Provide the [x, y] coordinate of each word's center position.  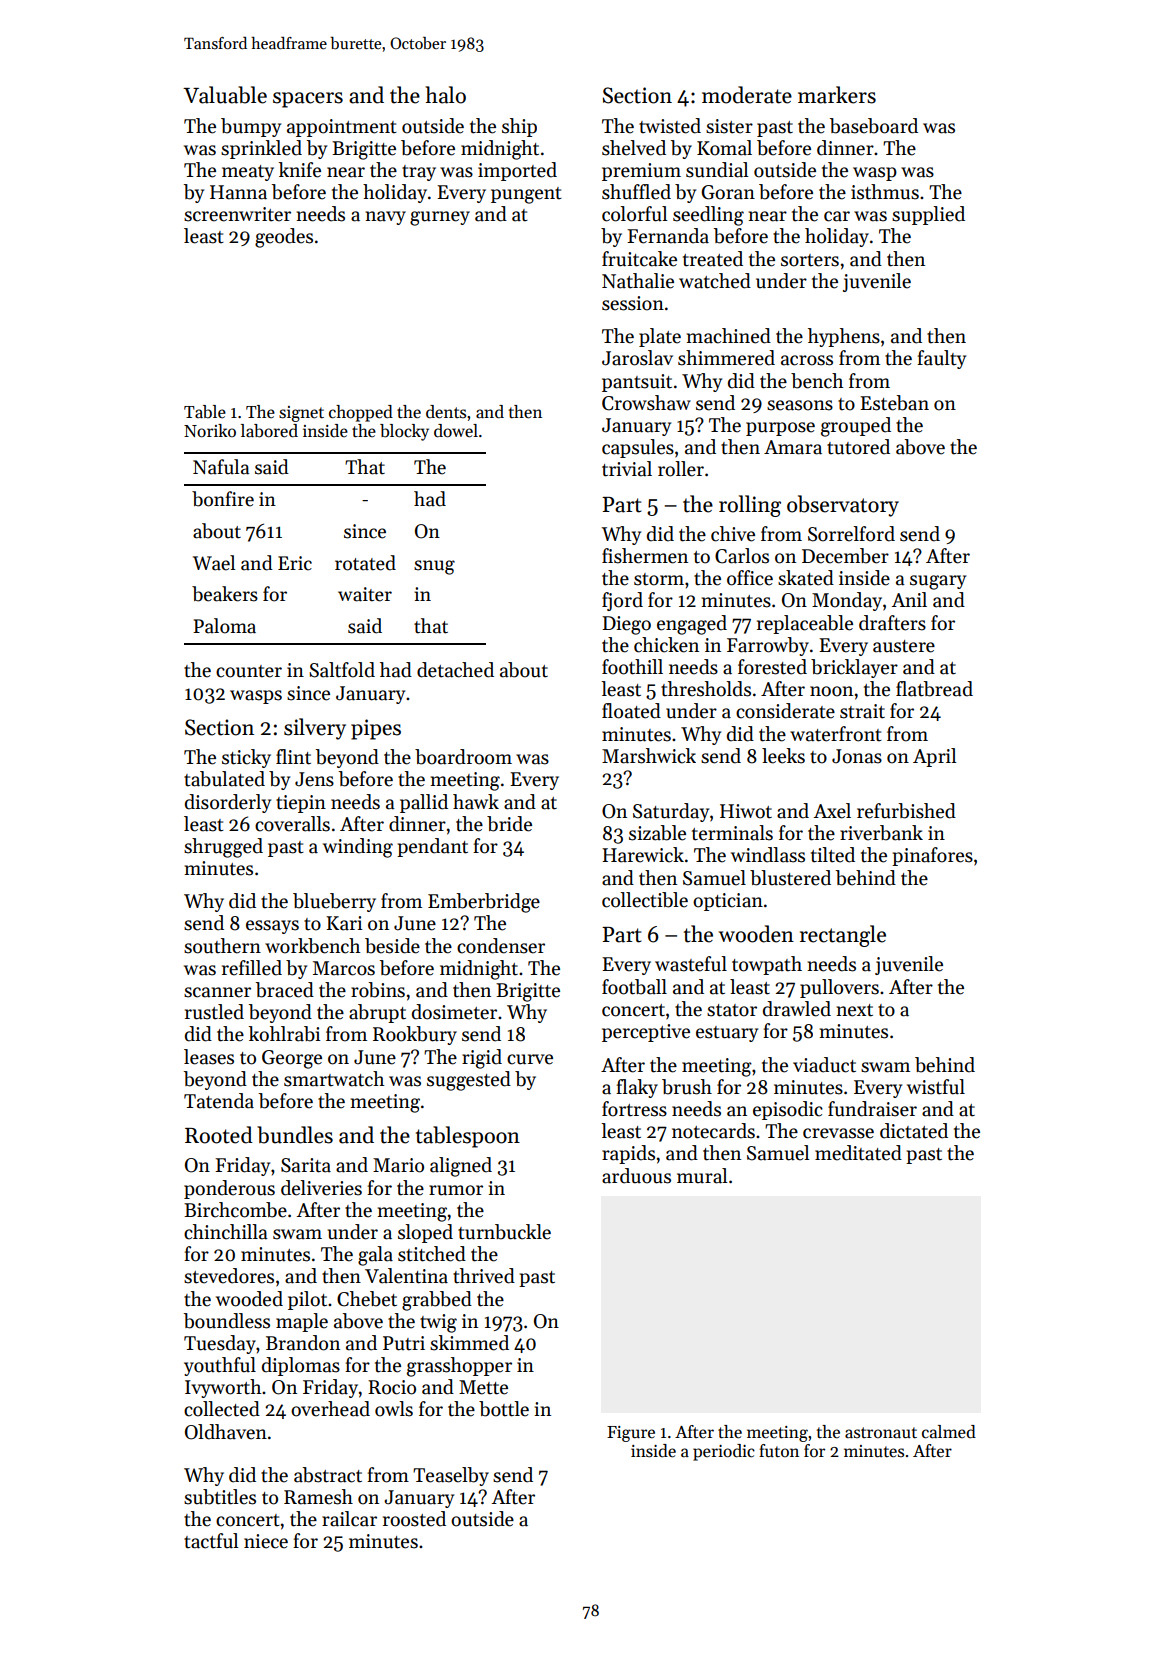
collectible [645, 900]
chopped [361, 413]
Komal [724, 148]
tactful [211, 1541]
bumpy [251, 127]
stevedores [229, 1276]
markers [837, 95]
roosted [414, 1519]
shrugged [223, 848]
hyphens [844, 337]
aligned [461, 1167]
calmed [949, 1432]
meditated [858, 1153]
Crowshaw [646, 403]
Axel [832, 811]
